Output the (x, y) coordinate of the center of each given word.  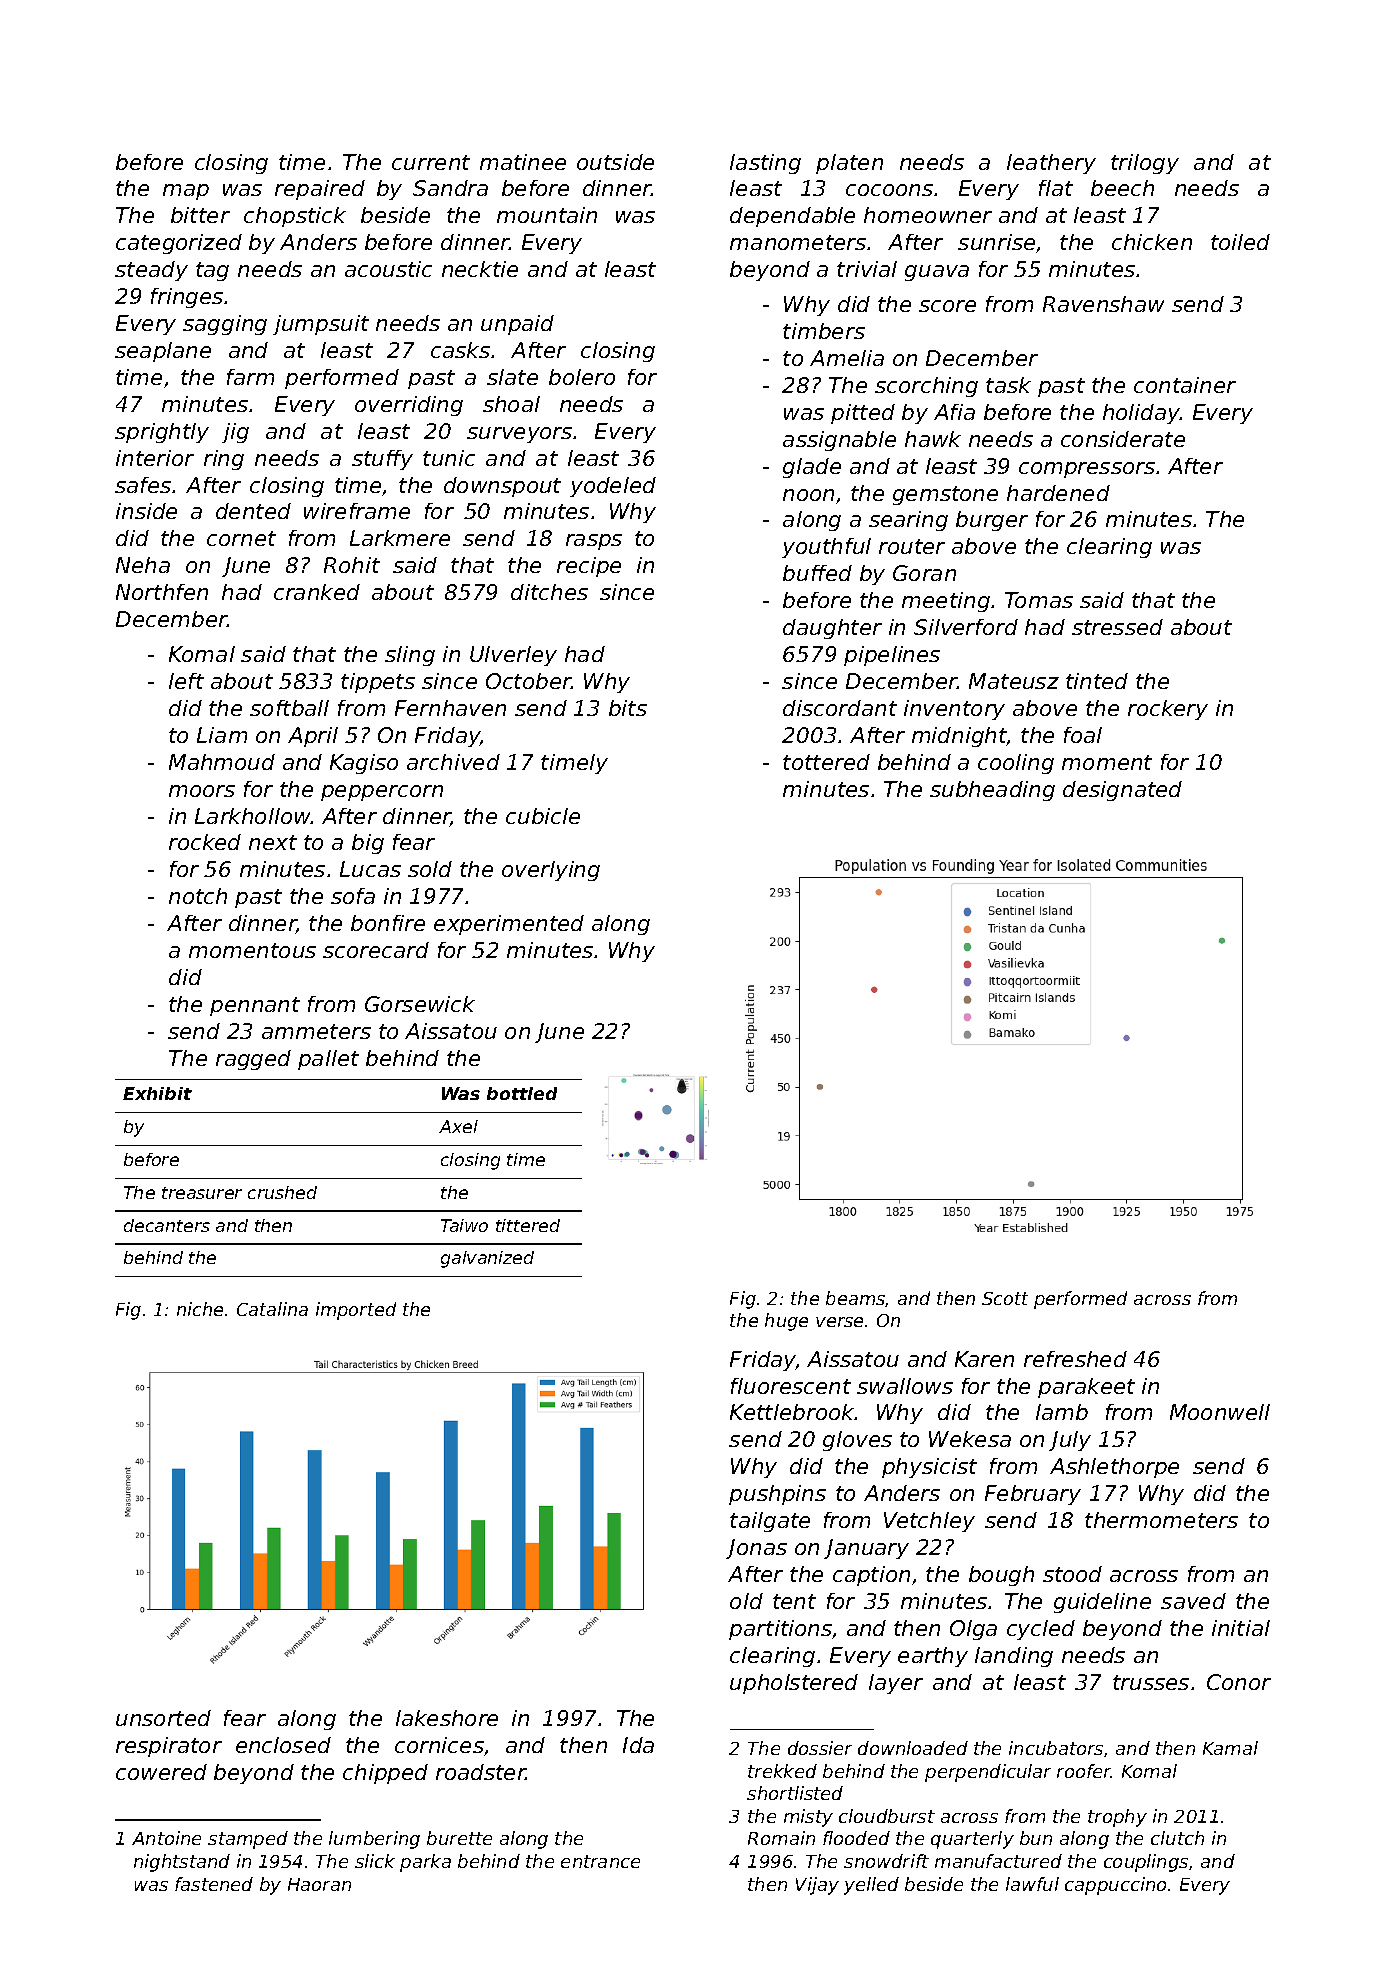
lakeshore (447, 1718)
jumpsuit (321, 325)
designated (1122, 791)
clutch (1177, 1838)
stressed (1117, 627)
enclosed (283, 1745)
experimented (509, 925)
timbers (824, 331)
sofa (353, 896)
